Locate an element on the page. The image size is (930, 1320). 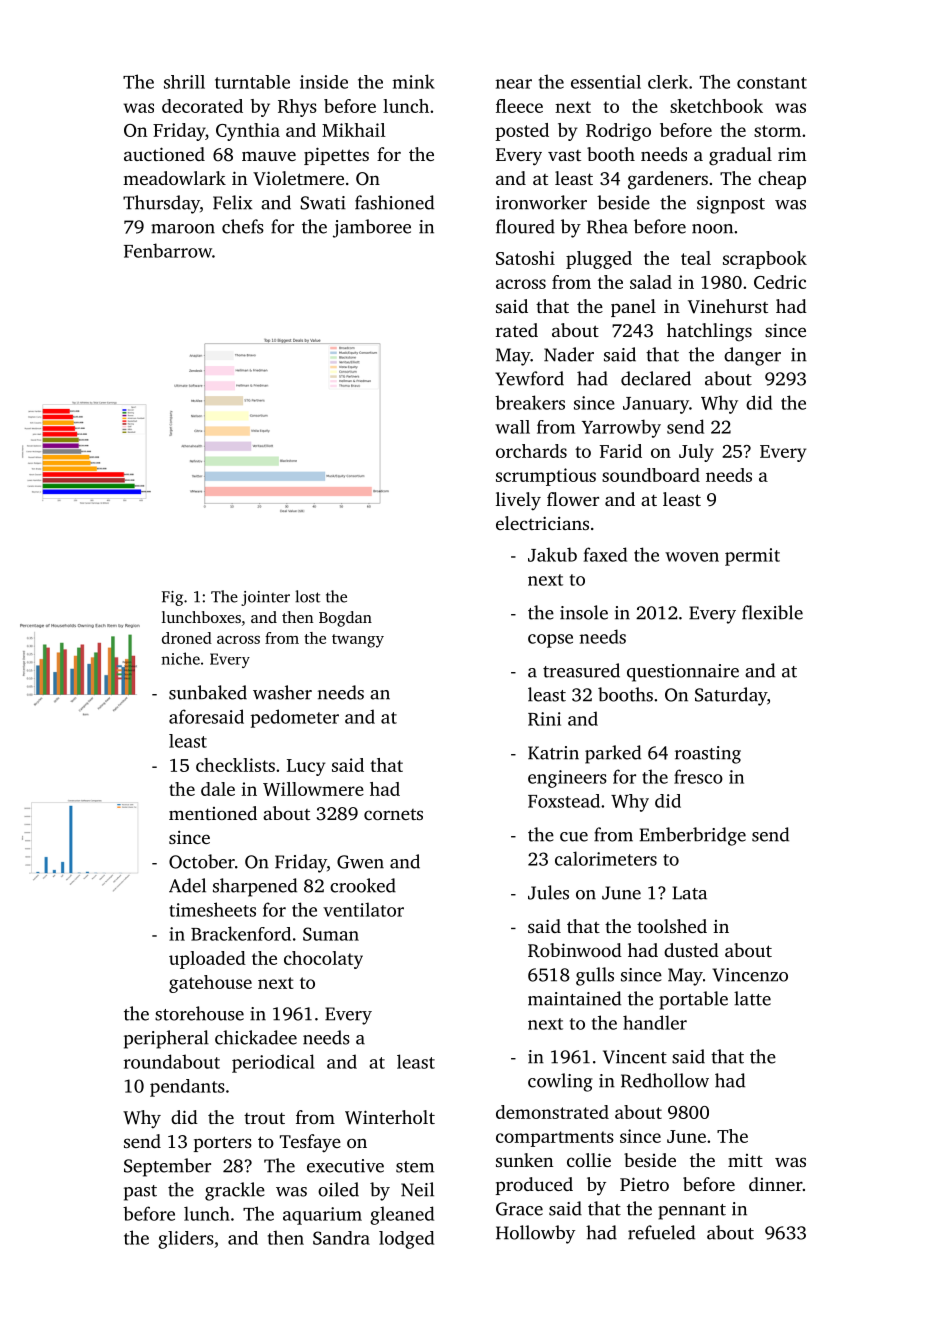
lodged is located at coordinates (406, 1240).
